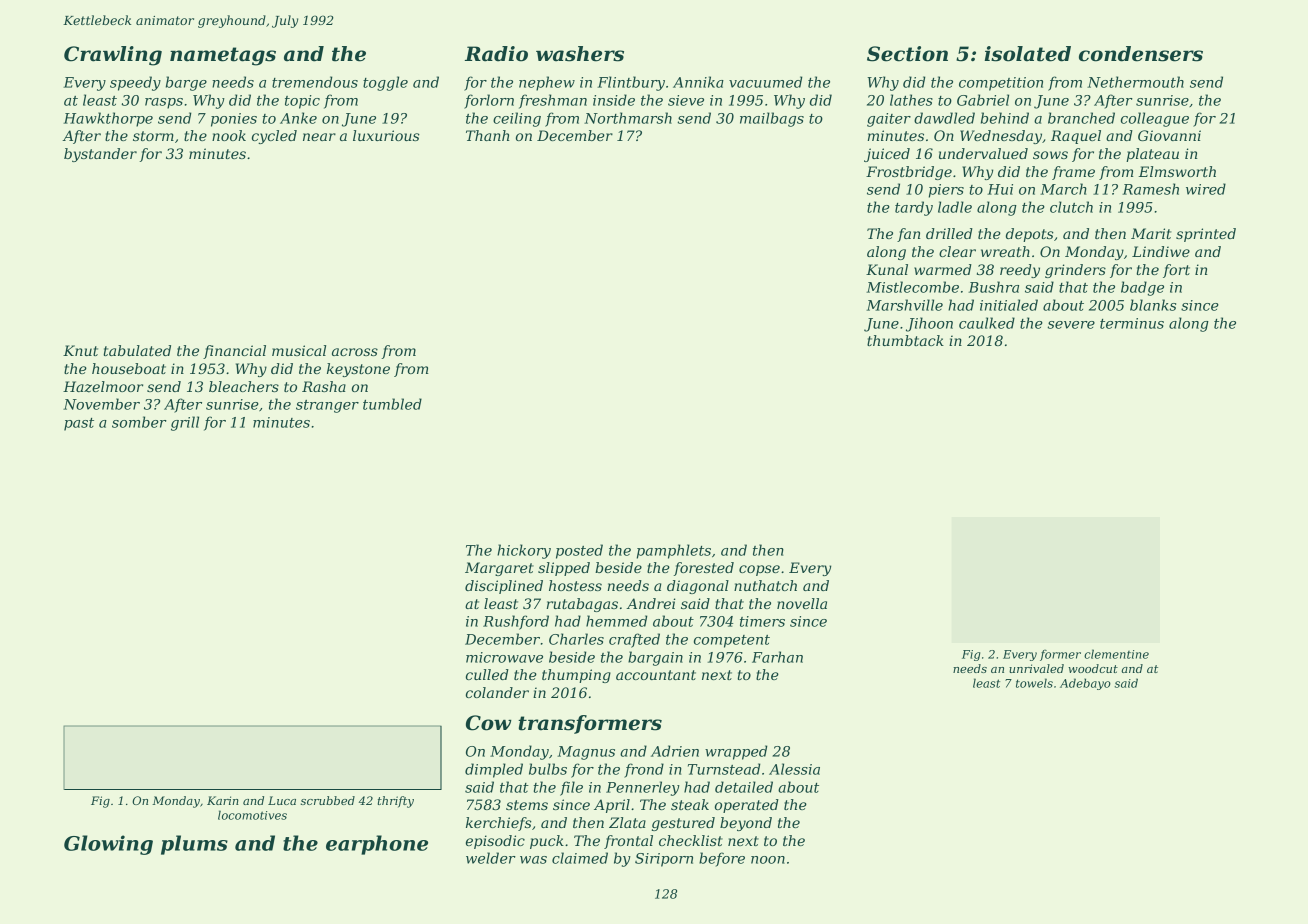  Describe the element at coordinates (547, 842) in the page. I see `puck` at that location.
